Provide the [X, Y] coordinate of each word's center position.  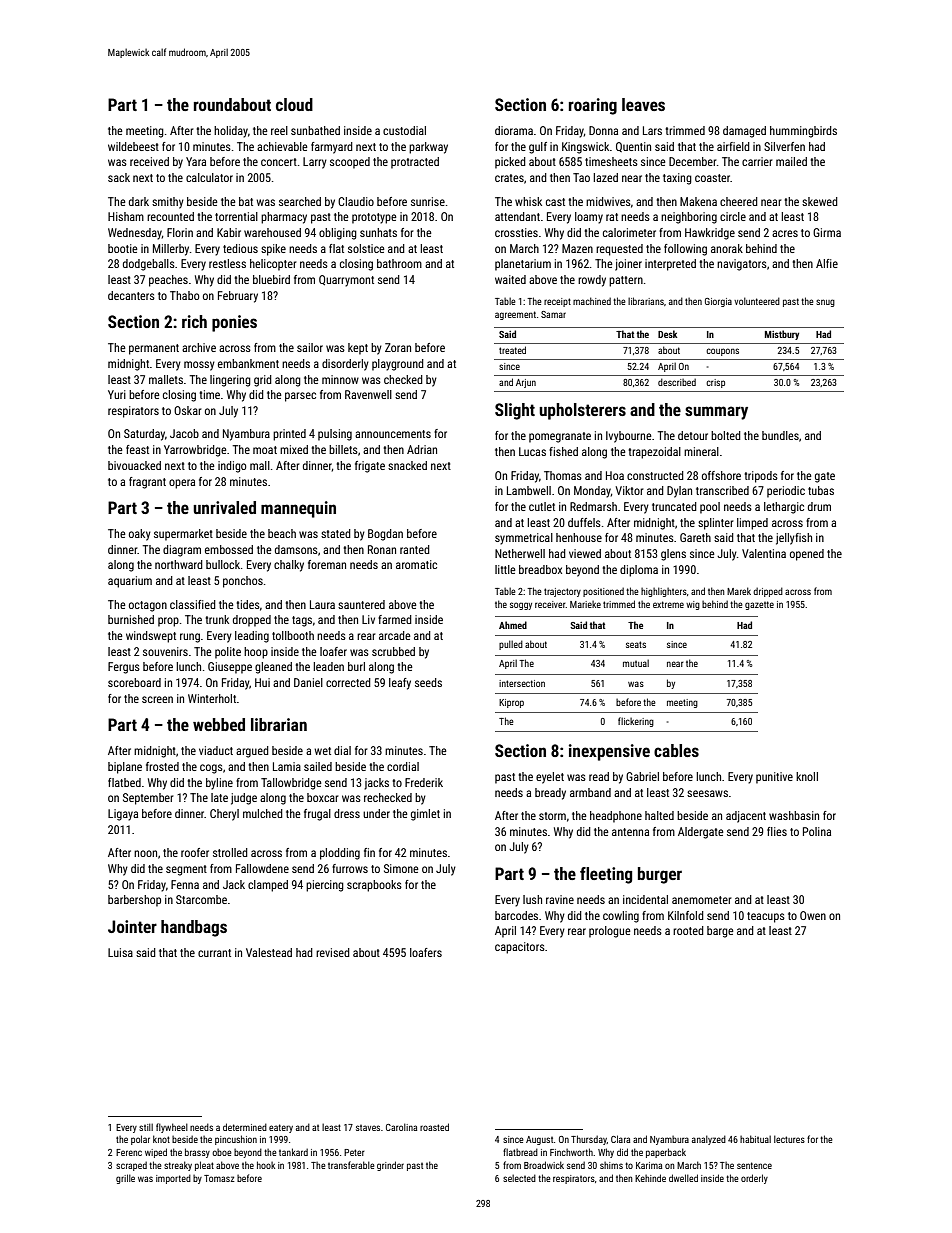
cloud [294, 104]
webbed [219, 724]
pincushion [236, 1140]
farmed [395, 619]
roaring [593, 106]
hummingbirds [803, 132]
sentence [754, 1165]
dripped [768, 592]
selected [519, 1178]
